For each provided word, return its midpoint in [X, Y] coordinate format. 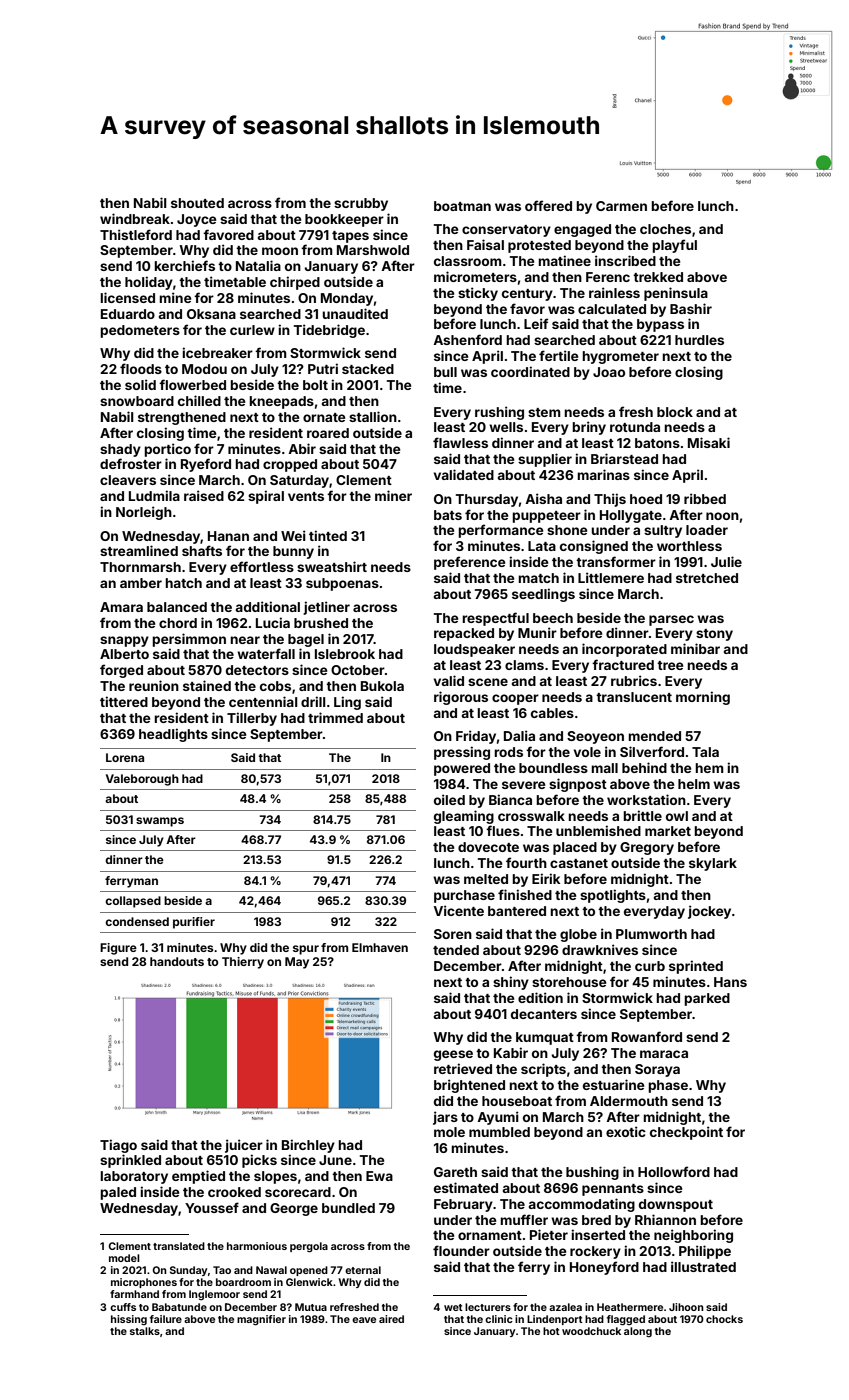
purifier [194, 923]
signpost [578, 785]
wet [453, 1307]
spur [306, 950]
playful [674, 246]
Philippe [705, 1252]
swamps [160, 822]
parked [707, 999]
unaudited [355, 313]
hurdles [699, 340]
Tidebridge [329, 331]
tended [456, 950]
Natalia [258, 265]
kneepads [281, 402]
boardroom [243, 1282]
